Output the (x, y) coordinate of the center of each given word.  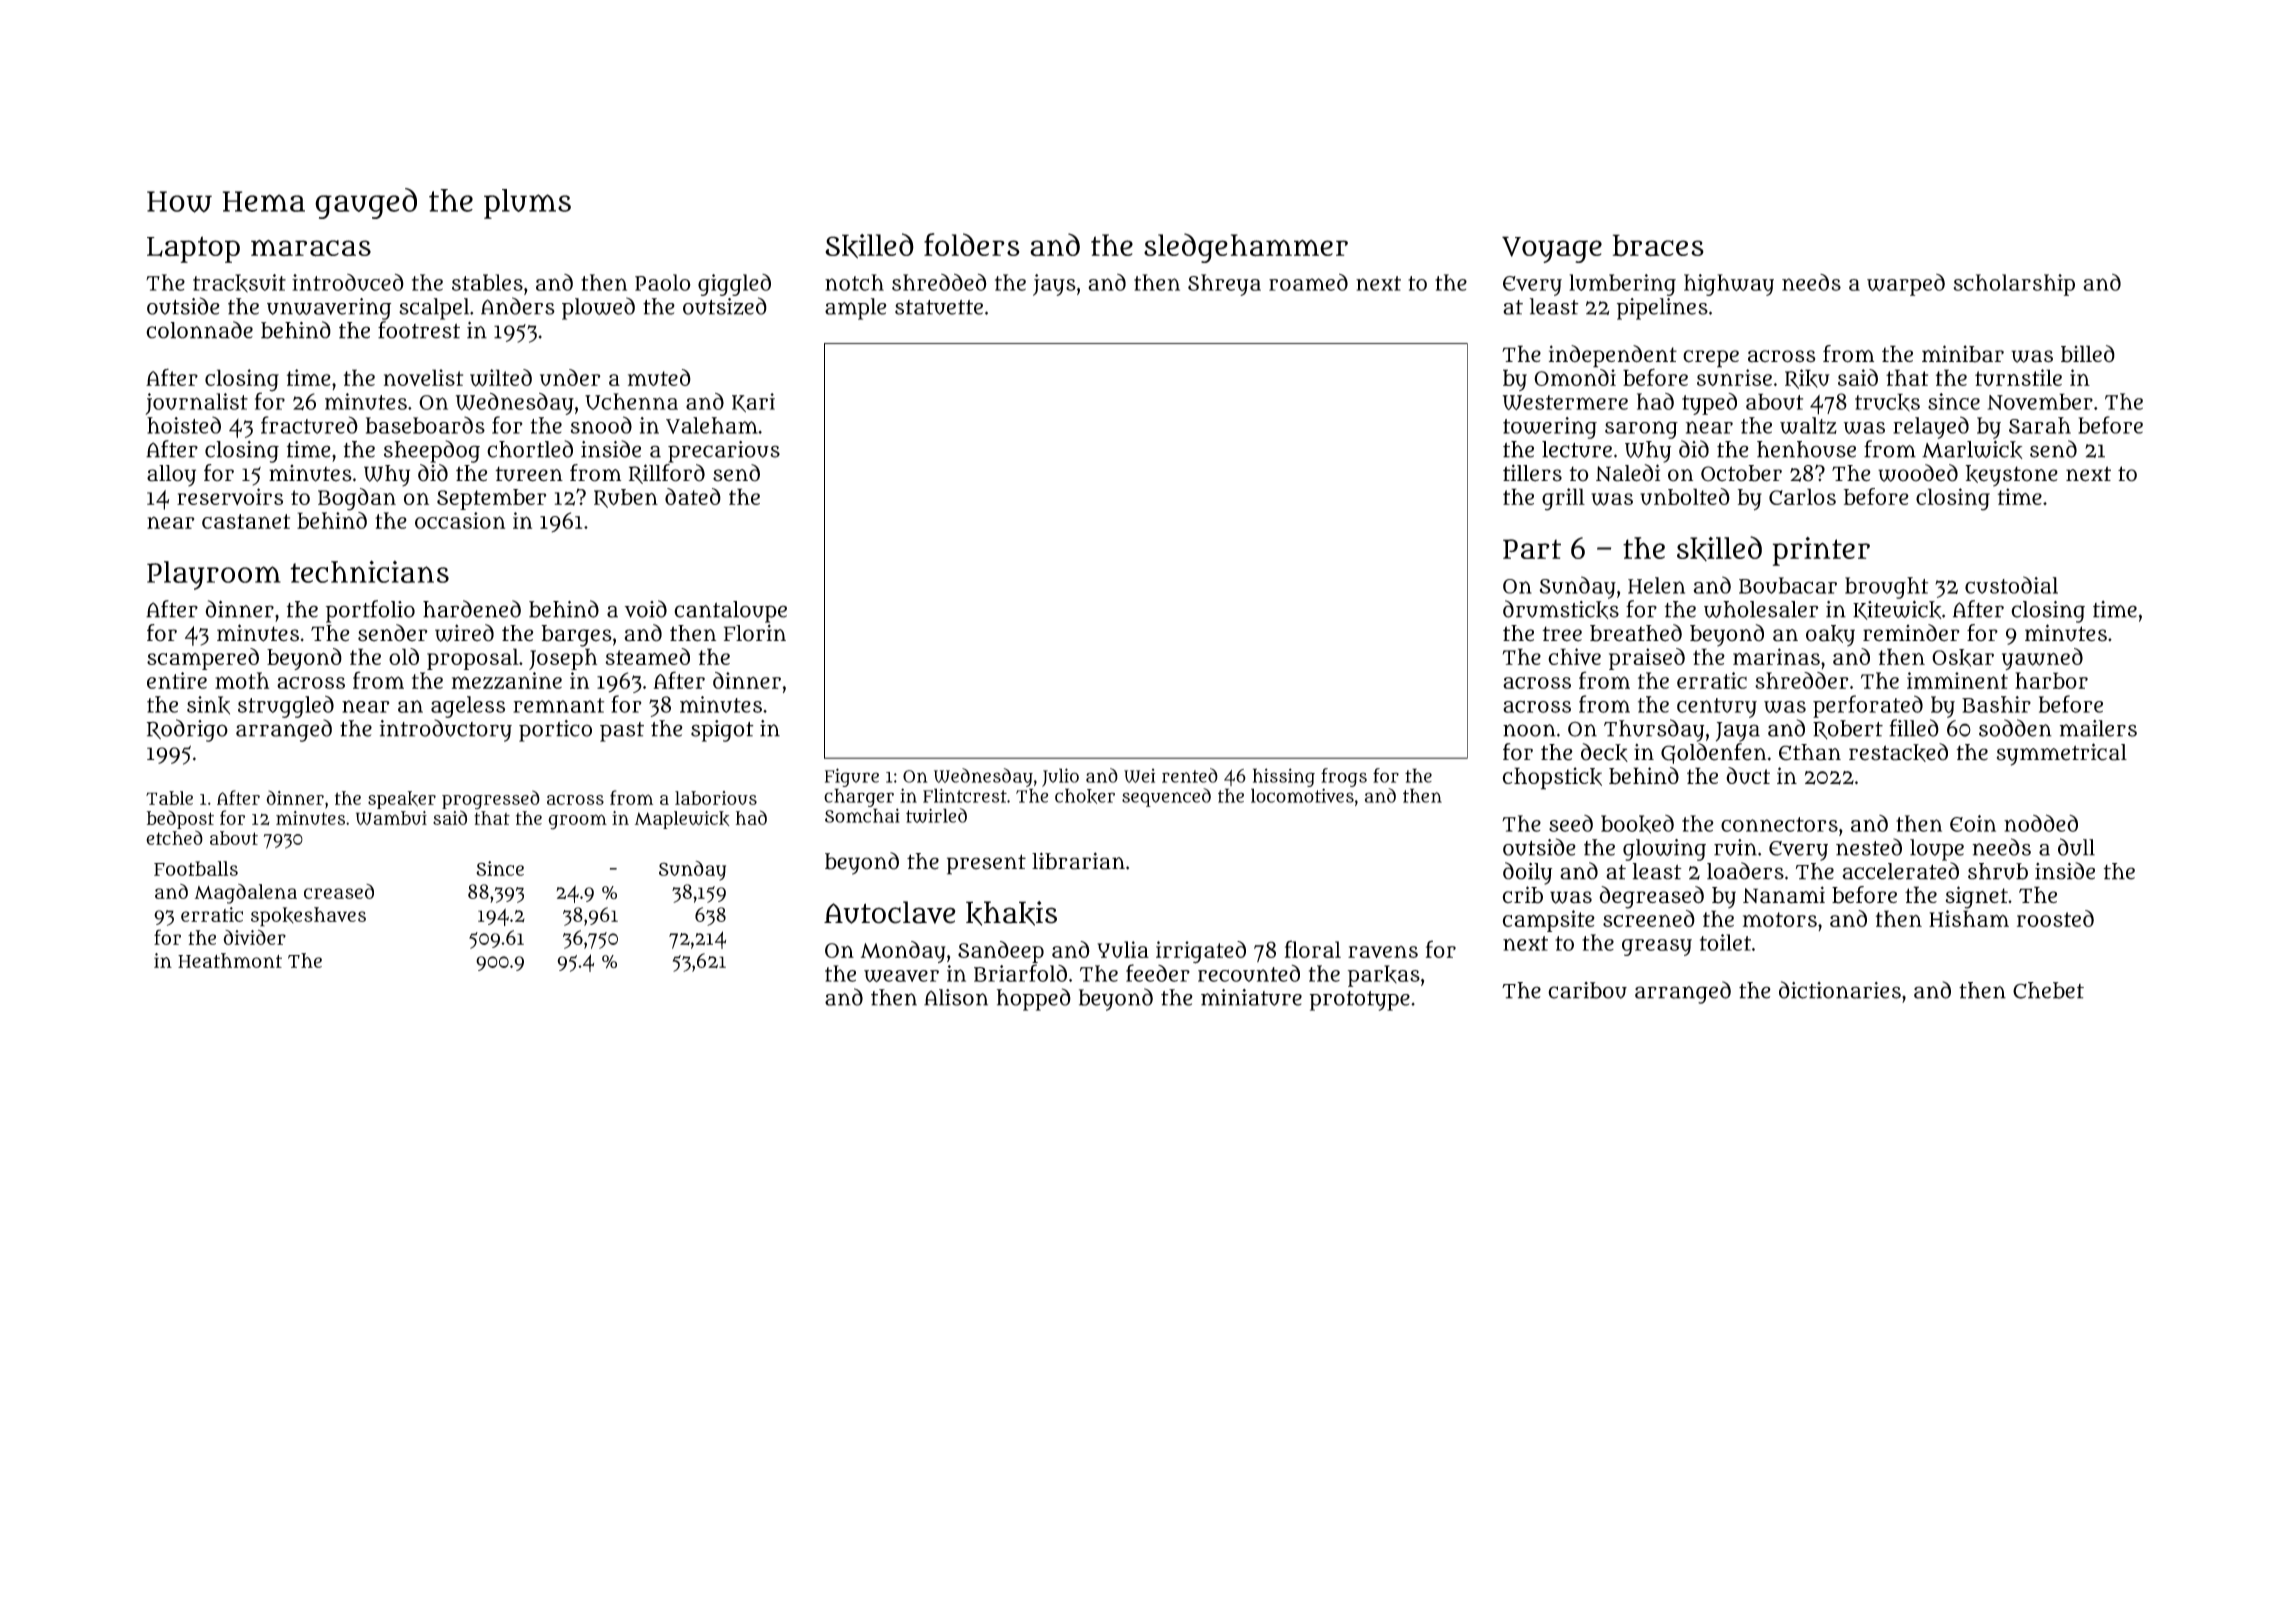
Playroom (214, 575)
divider (254, 937)
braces (1658, 245)
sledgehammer (1246, 248)
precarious (724, 452)
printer (1821, 551)
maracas (311, 248)
